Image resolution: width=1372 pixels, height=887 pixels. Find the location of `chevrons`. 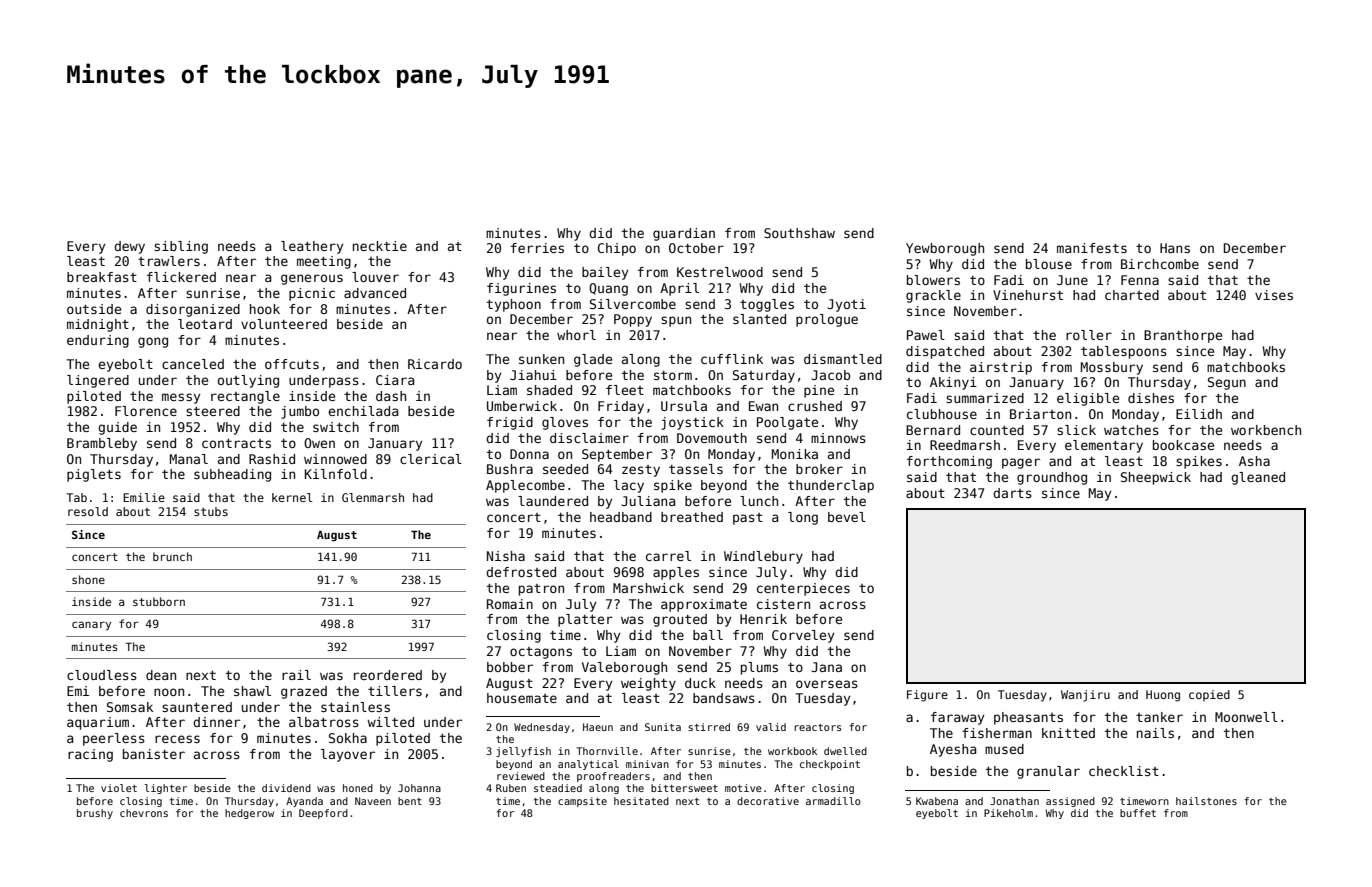

chevrons is located at coordinates (144, 813).
